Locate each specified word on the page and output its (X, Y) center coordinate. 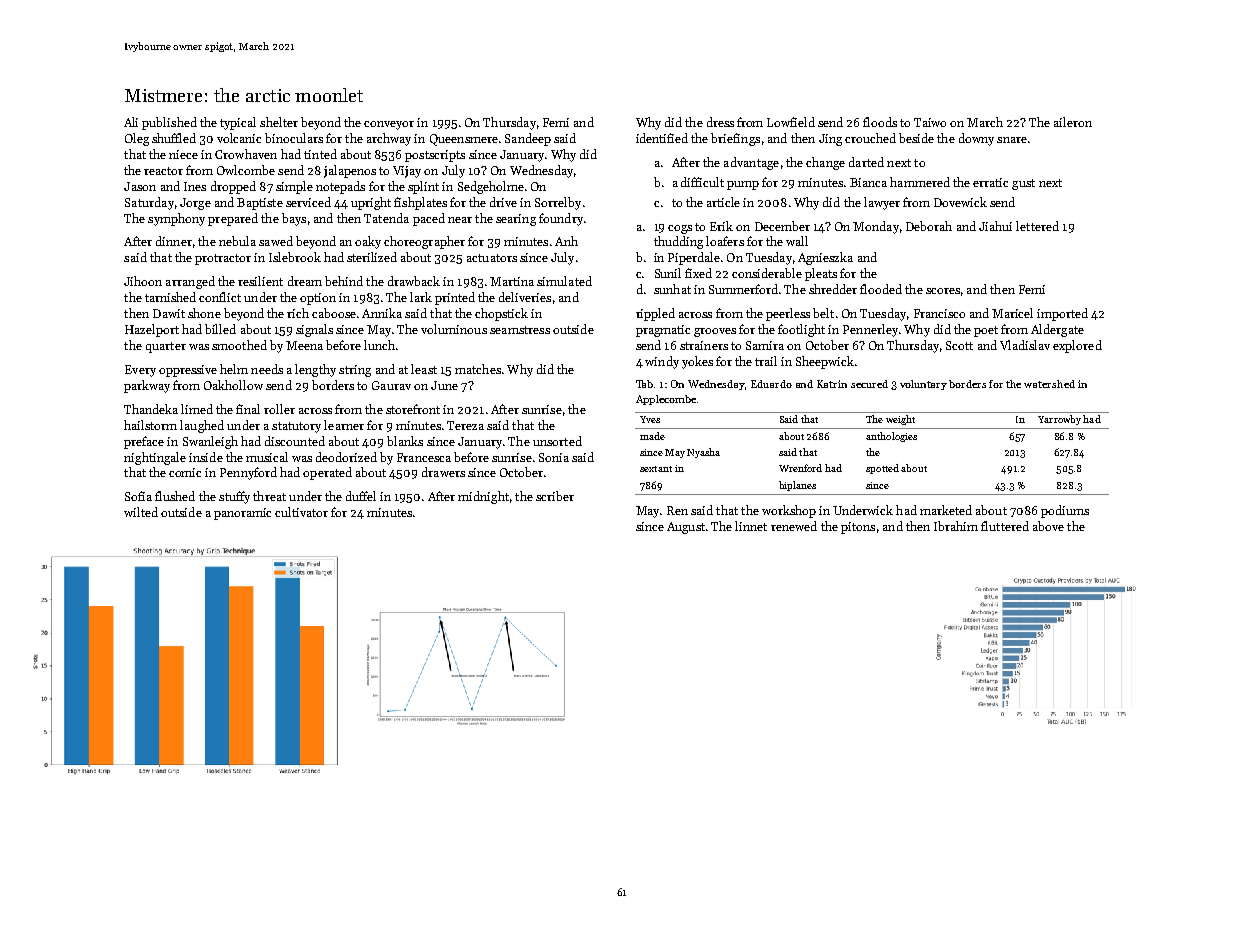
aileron (1073, 122)
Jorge (195, 204)
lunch (379, 345)
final (248, 409)
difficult (702, 182)
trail (766, 361)
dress (720, 122)
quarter (166, 347)
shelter (279, 122)
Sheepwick (825, 362)
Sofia (138, 496)
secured (869, 384)
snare (1012, 140)
